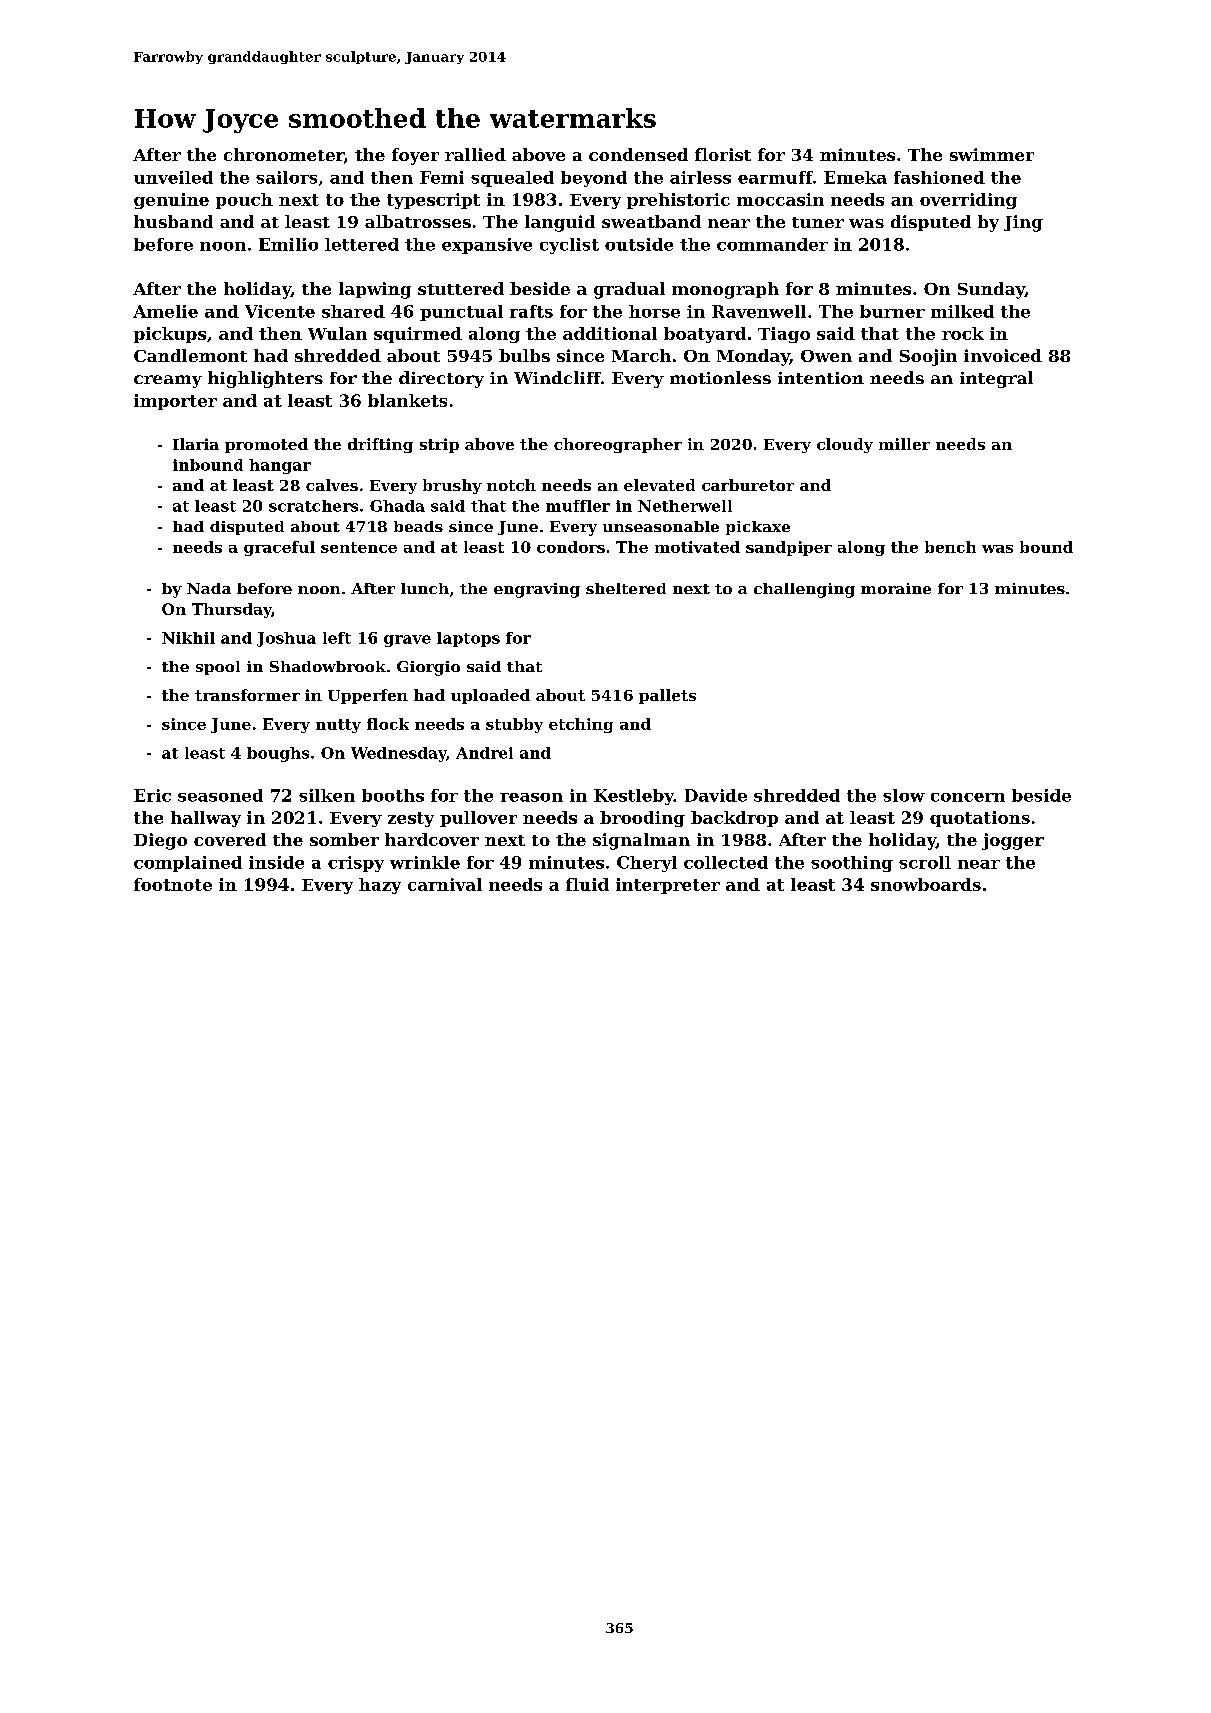 The height and width of the page is (1713, 1211). Describe the element at coordinates (968, 797) in the page. I see `concern` at that location.
